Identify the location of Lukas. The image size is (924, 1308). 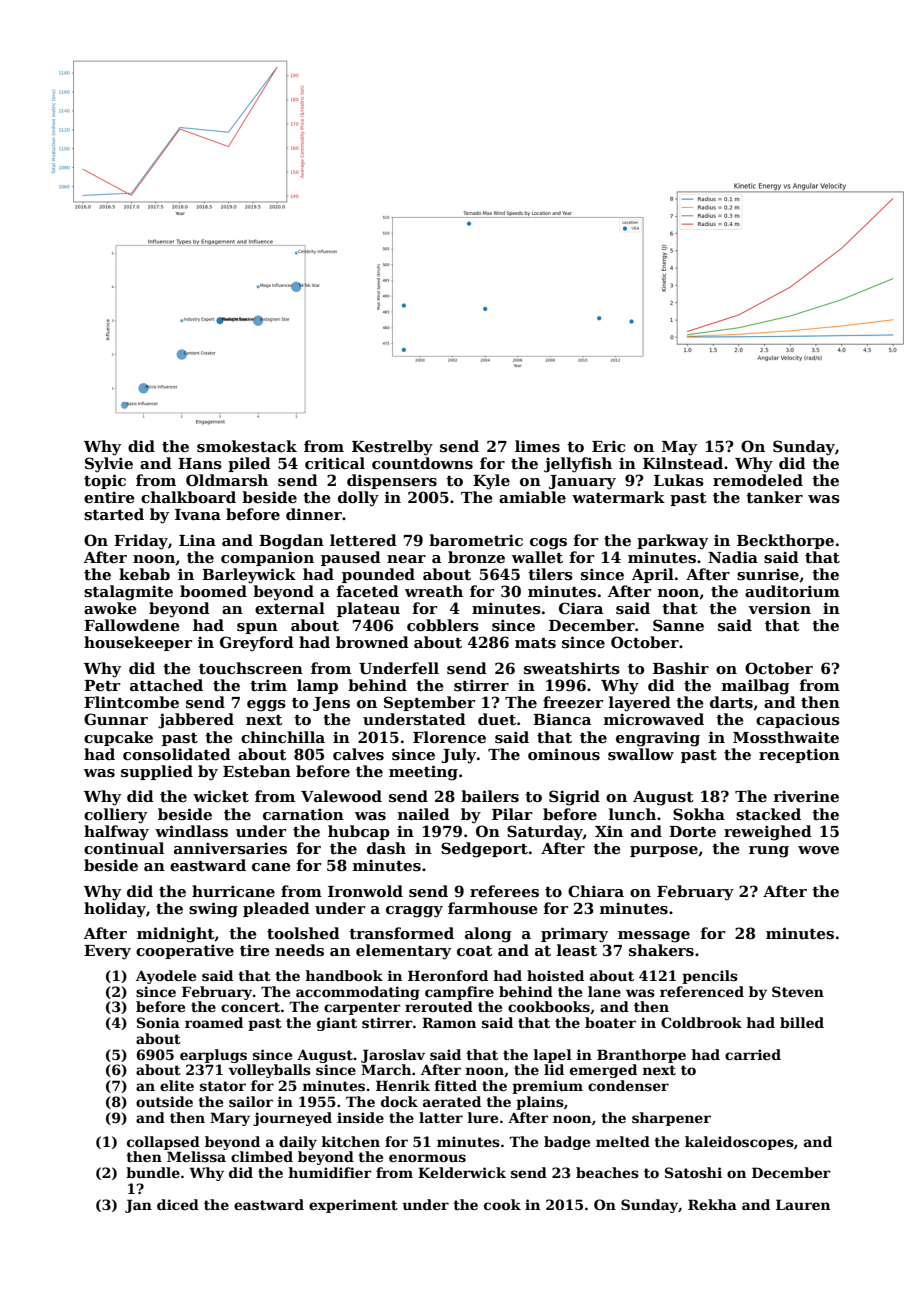
(679, 480).
